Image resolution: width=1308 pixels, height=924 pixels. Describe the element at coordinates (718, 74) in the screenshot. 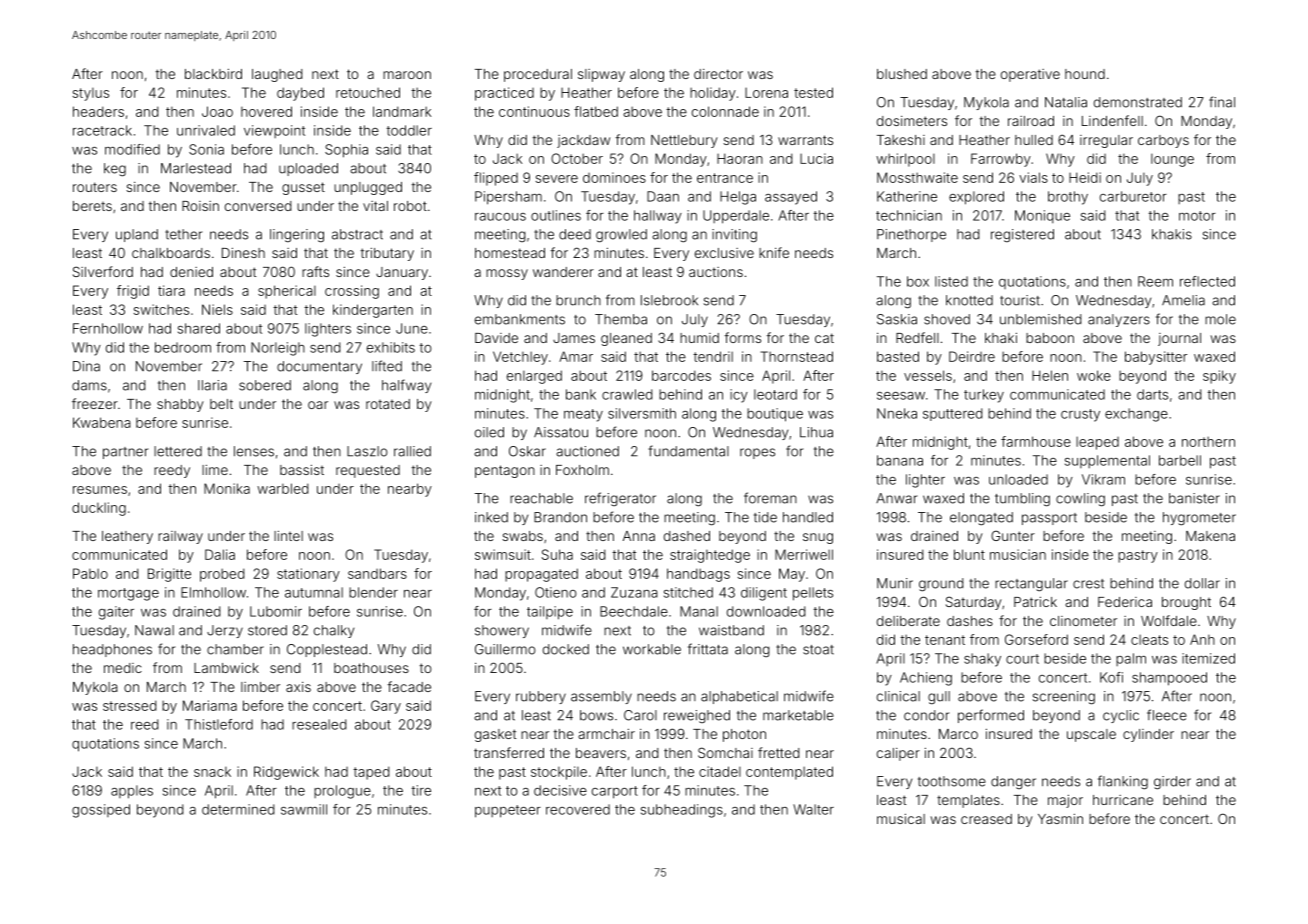

I see `director` at that location.
